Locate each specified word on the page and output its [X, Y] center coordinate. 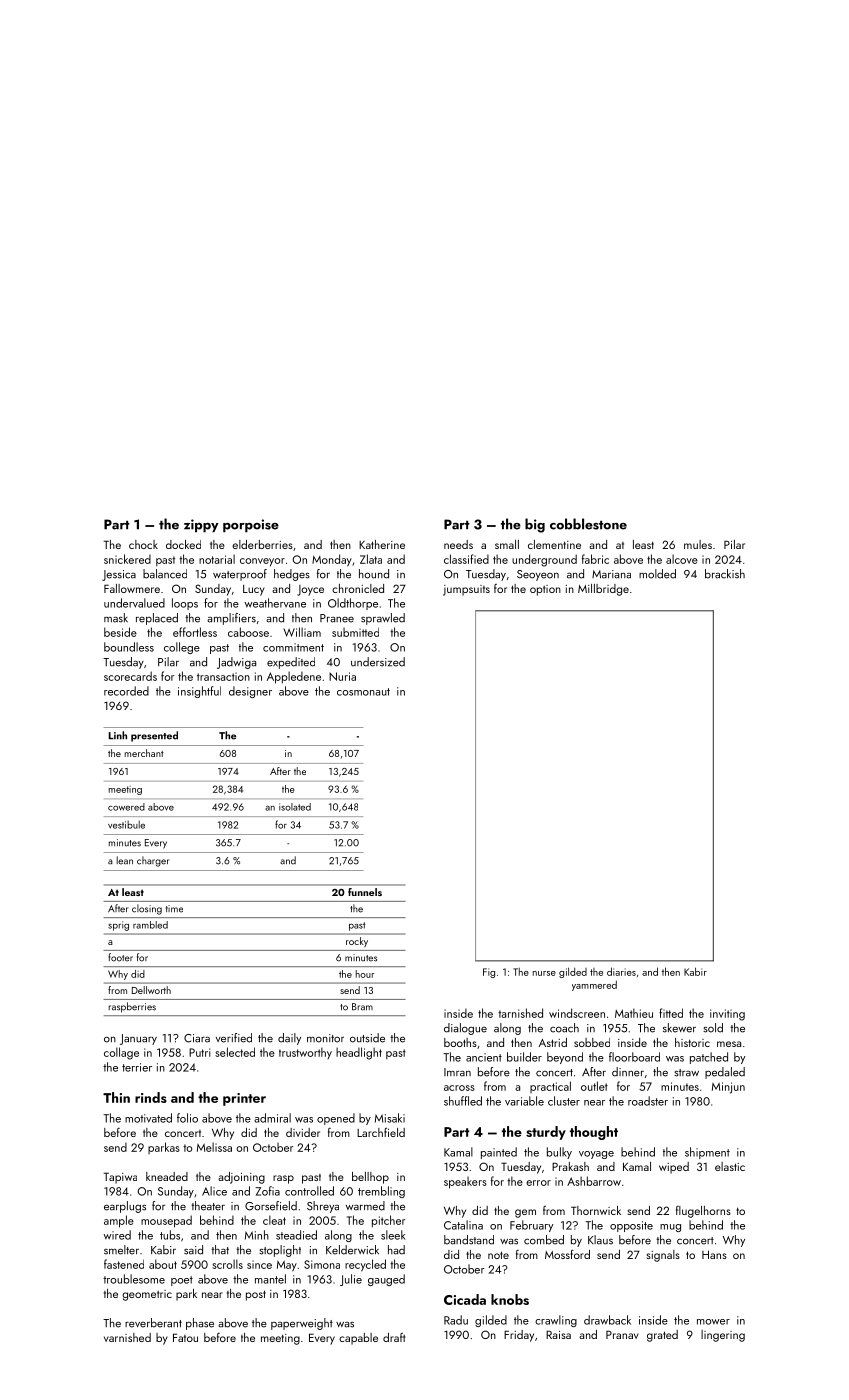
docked [183, 544]
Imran [457, 1072]
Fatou [185, 1337]
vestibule [126, 825]
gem [525, 1213]
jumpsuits [466, 590]
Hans [714, 1254]
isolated [295, 807]
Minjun [728, 1088]
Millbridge [603, 590]
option [545, 590]
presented [154, 736]
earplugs [125, 1207]
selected [235, 1052]
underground [544, 560]
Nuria [342, 676]
